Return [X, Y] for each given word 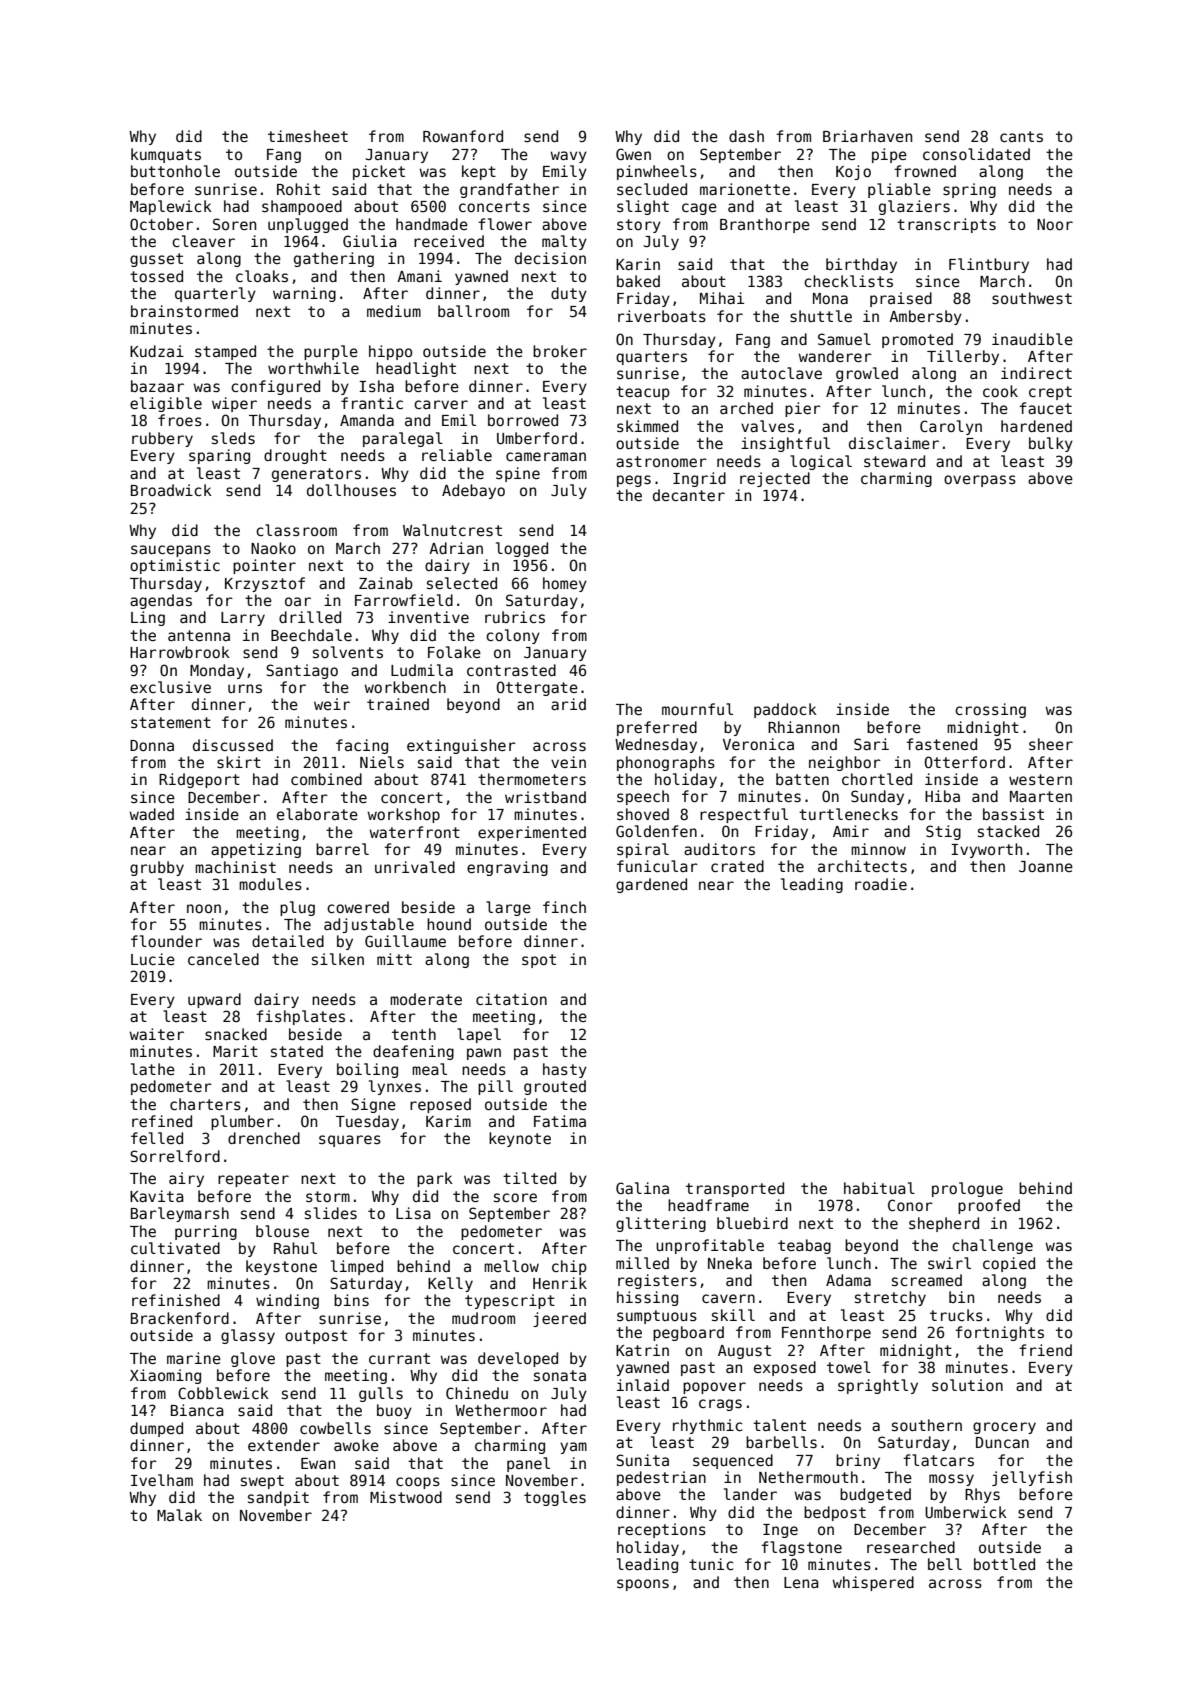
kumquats [166, 155]
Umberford [537, 438]
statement [171, 722]
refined [162, 1121]
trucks [956, 1315]
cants [1021, 136]
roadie [881, 884]
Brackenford [180, 1318]
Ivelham [162, 1480]
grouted [555, 1087]
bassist [1013, 814]
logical [821, 462]
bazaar [157, 386]
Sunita [642, 1460]
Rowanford [463, 136]
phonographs [666, 763]
